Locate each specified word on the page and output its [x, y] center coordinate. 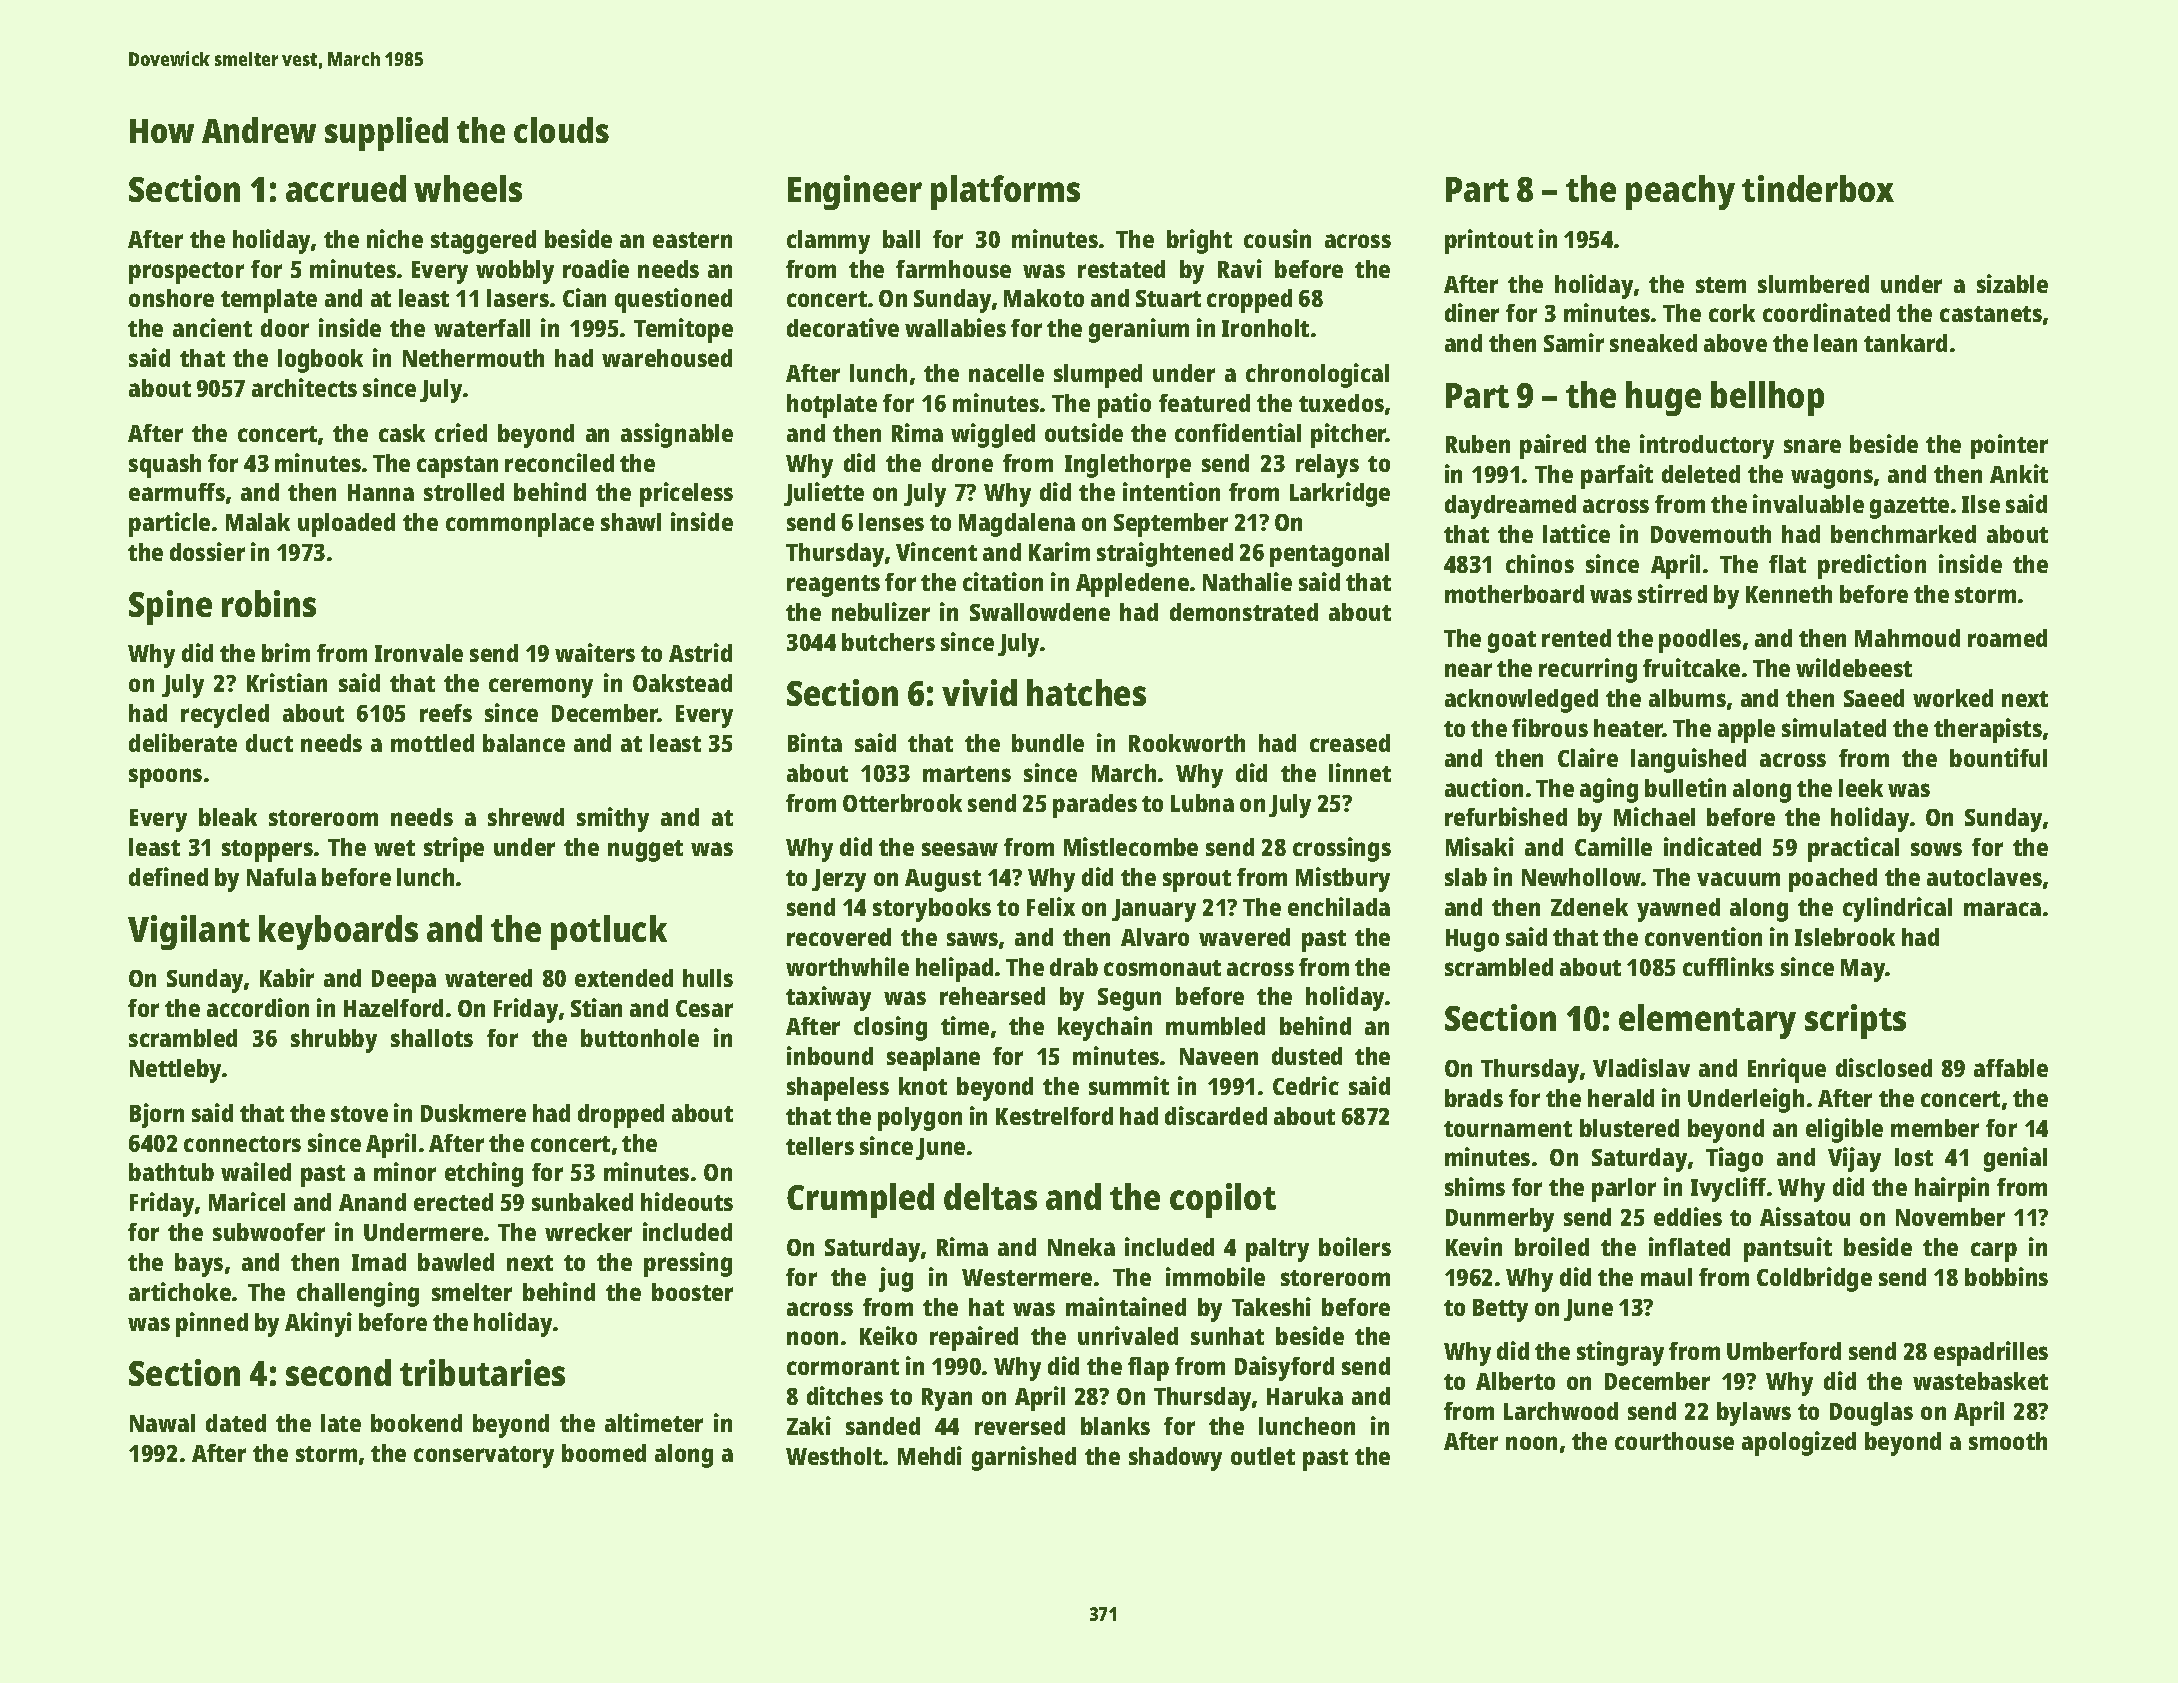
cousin [1277, 238]
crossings [1342, 849]
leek [1861, 788]
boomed [604, 1453]
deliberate [183, 742]
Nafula [281, 877]
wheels [468, 188]
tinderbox [1818, 188]
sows [1936, 849]
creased [1350, 743]
